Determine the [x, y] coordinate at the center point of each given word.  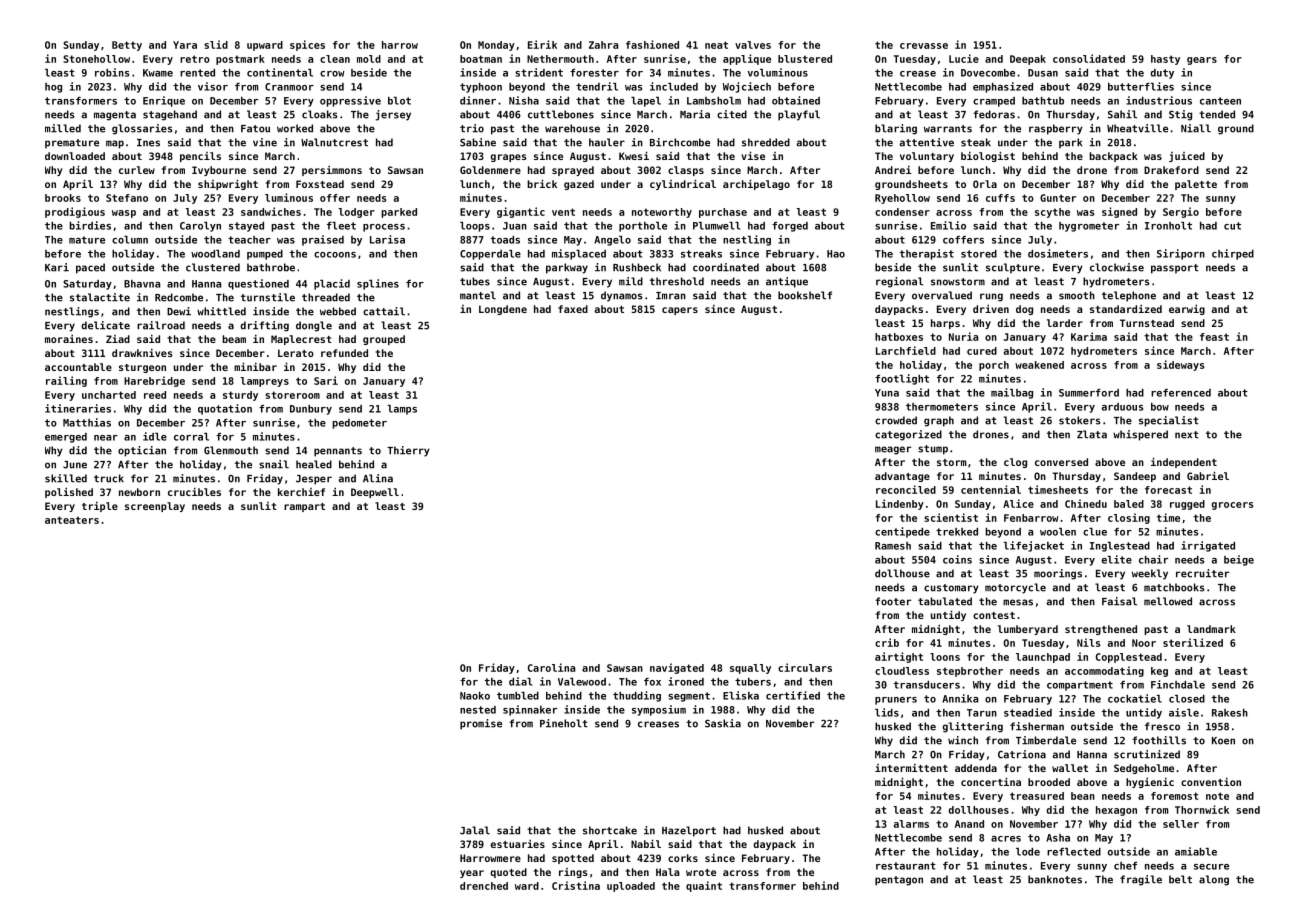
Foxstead [320, 184]
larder [1065, 323]
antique [787, 282]
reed [155, 395]
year [472, 874]
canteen [1220, 101]
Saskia [723, 723]
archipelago [756, 184]
